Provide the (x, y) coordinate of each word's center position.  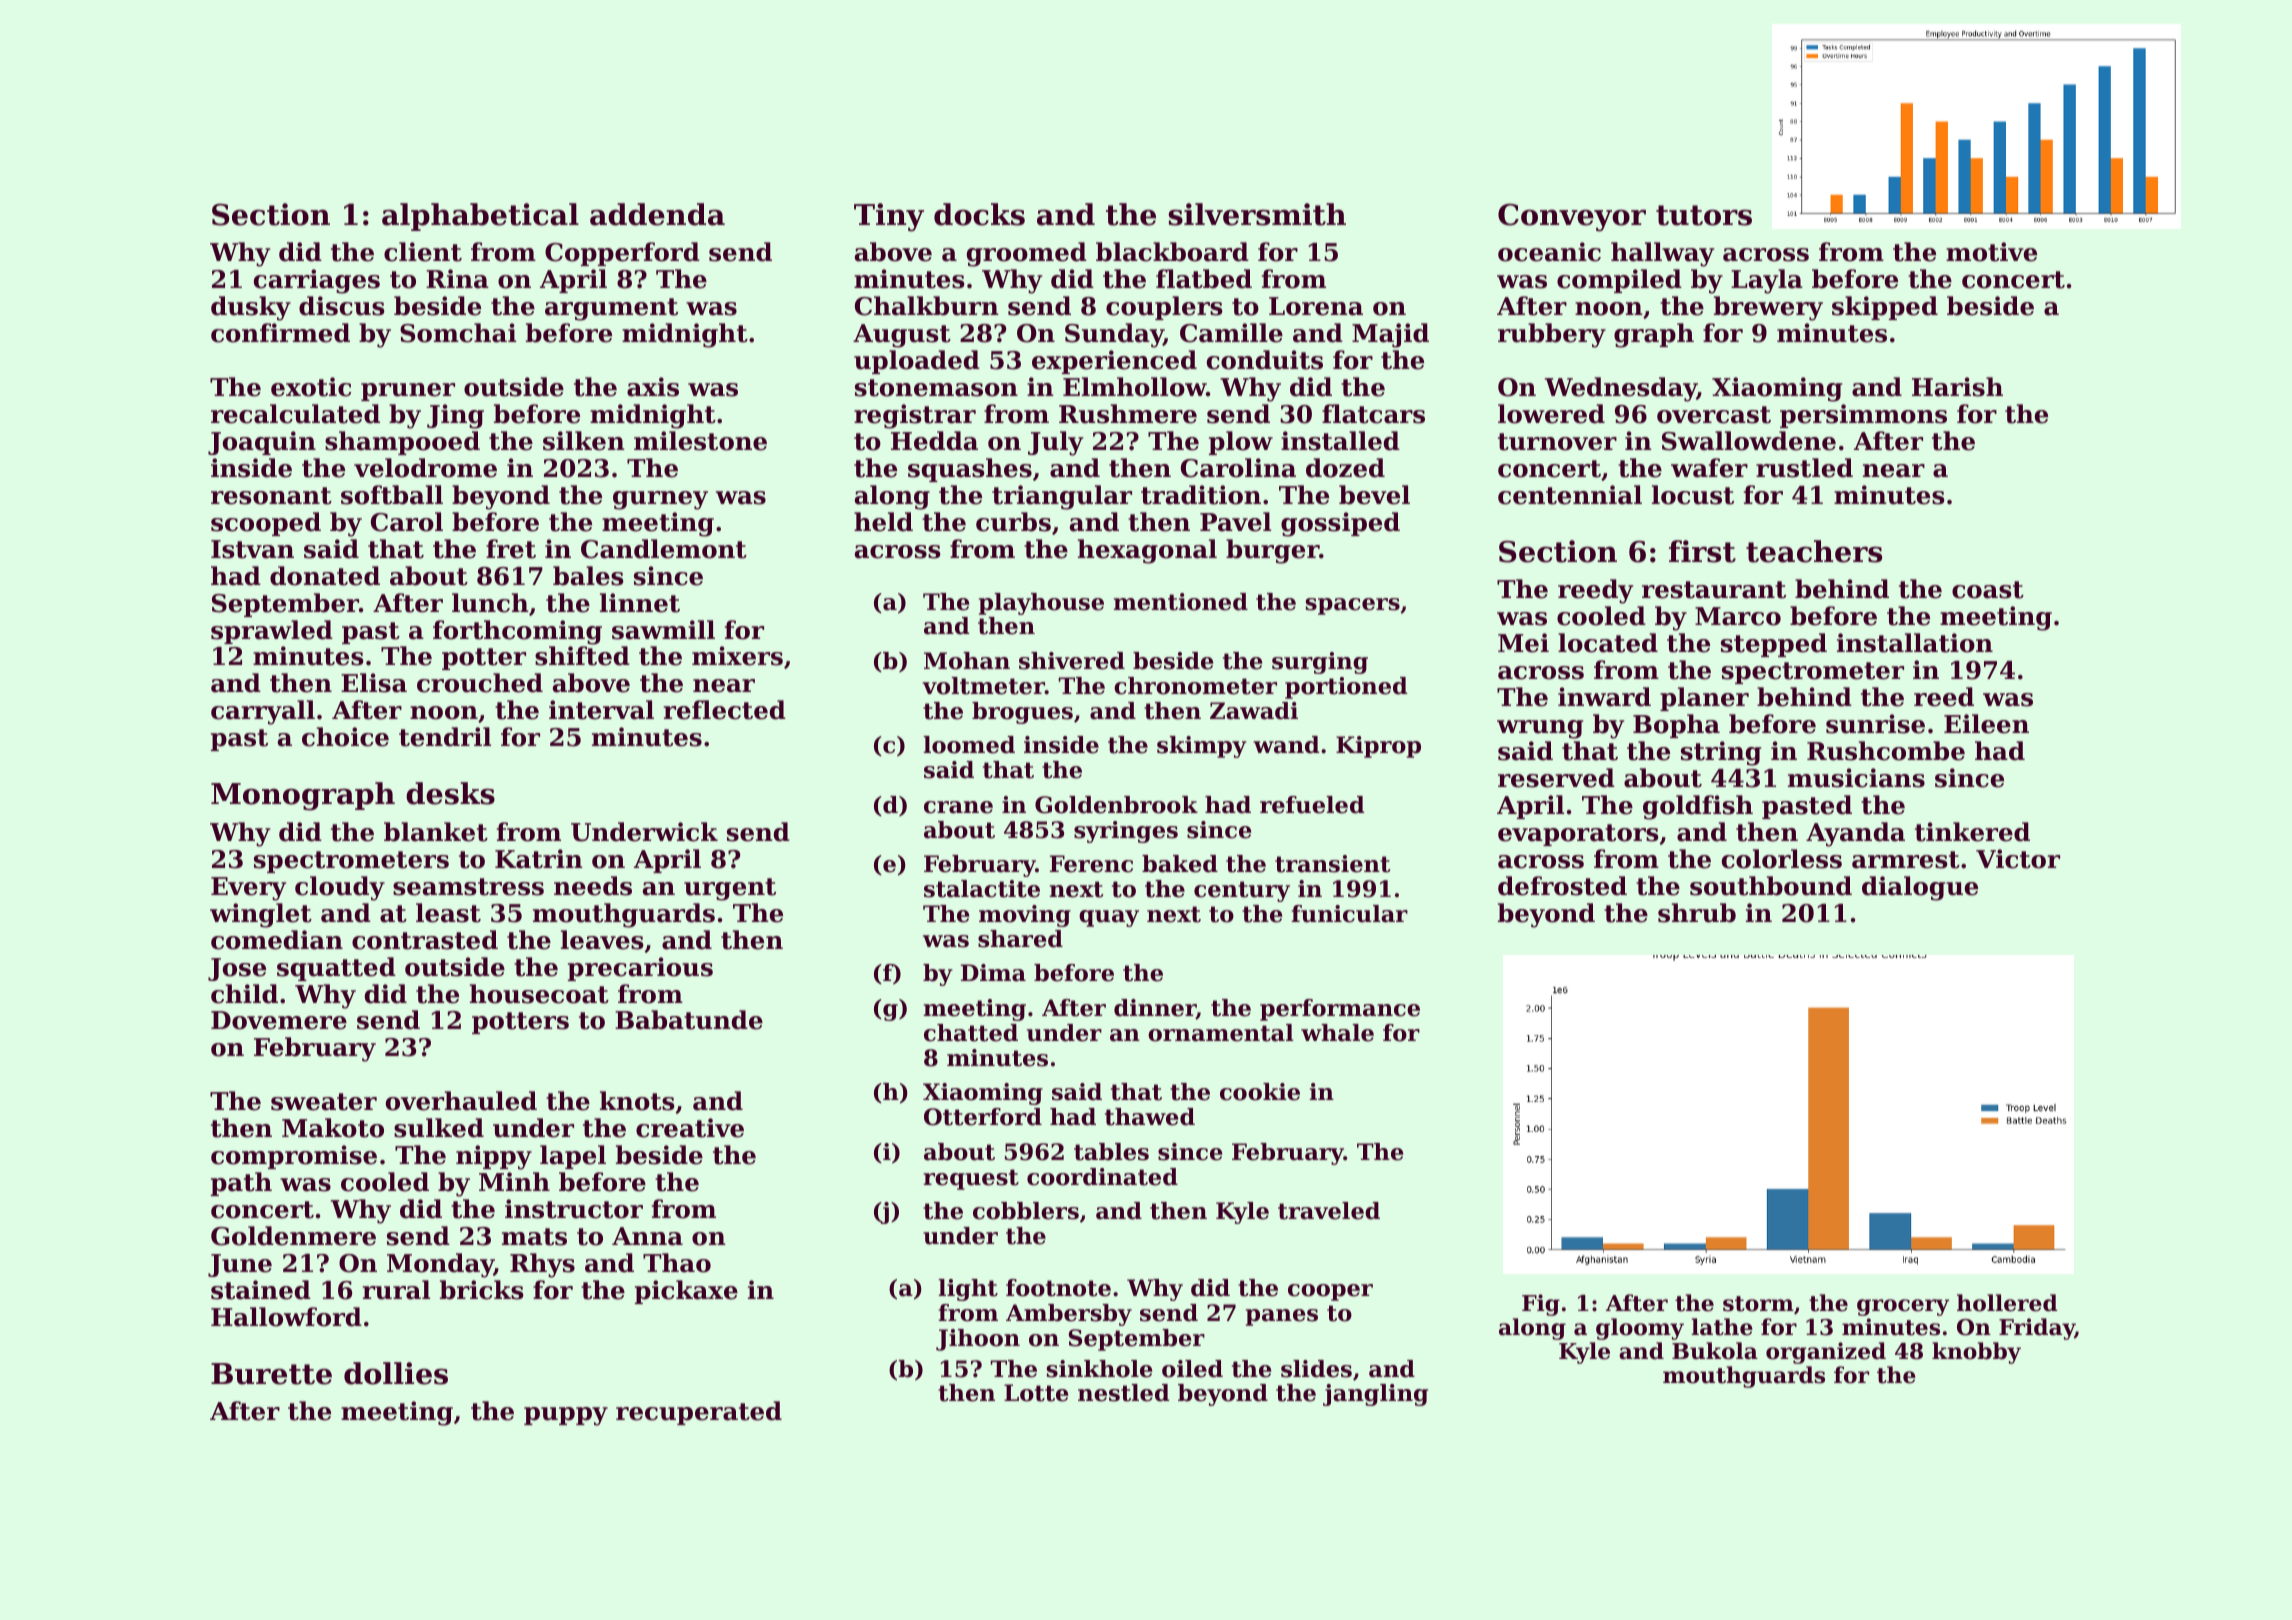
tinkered (1972, 832)
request (971, 1179)
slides (1316, 1369)
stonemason (936, 388)
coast (1988, 590)
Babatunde (689, 1020)
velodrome (425, 468)
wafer (1709, 468)
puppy (566, 1416)
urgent (730, 889)
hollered (2007, 1303)
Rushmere (1128, 414)
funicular (1350, 914)
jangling (1375, 1395)
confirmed (280, 333)
